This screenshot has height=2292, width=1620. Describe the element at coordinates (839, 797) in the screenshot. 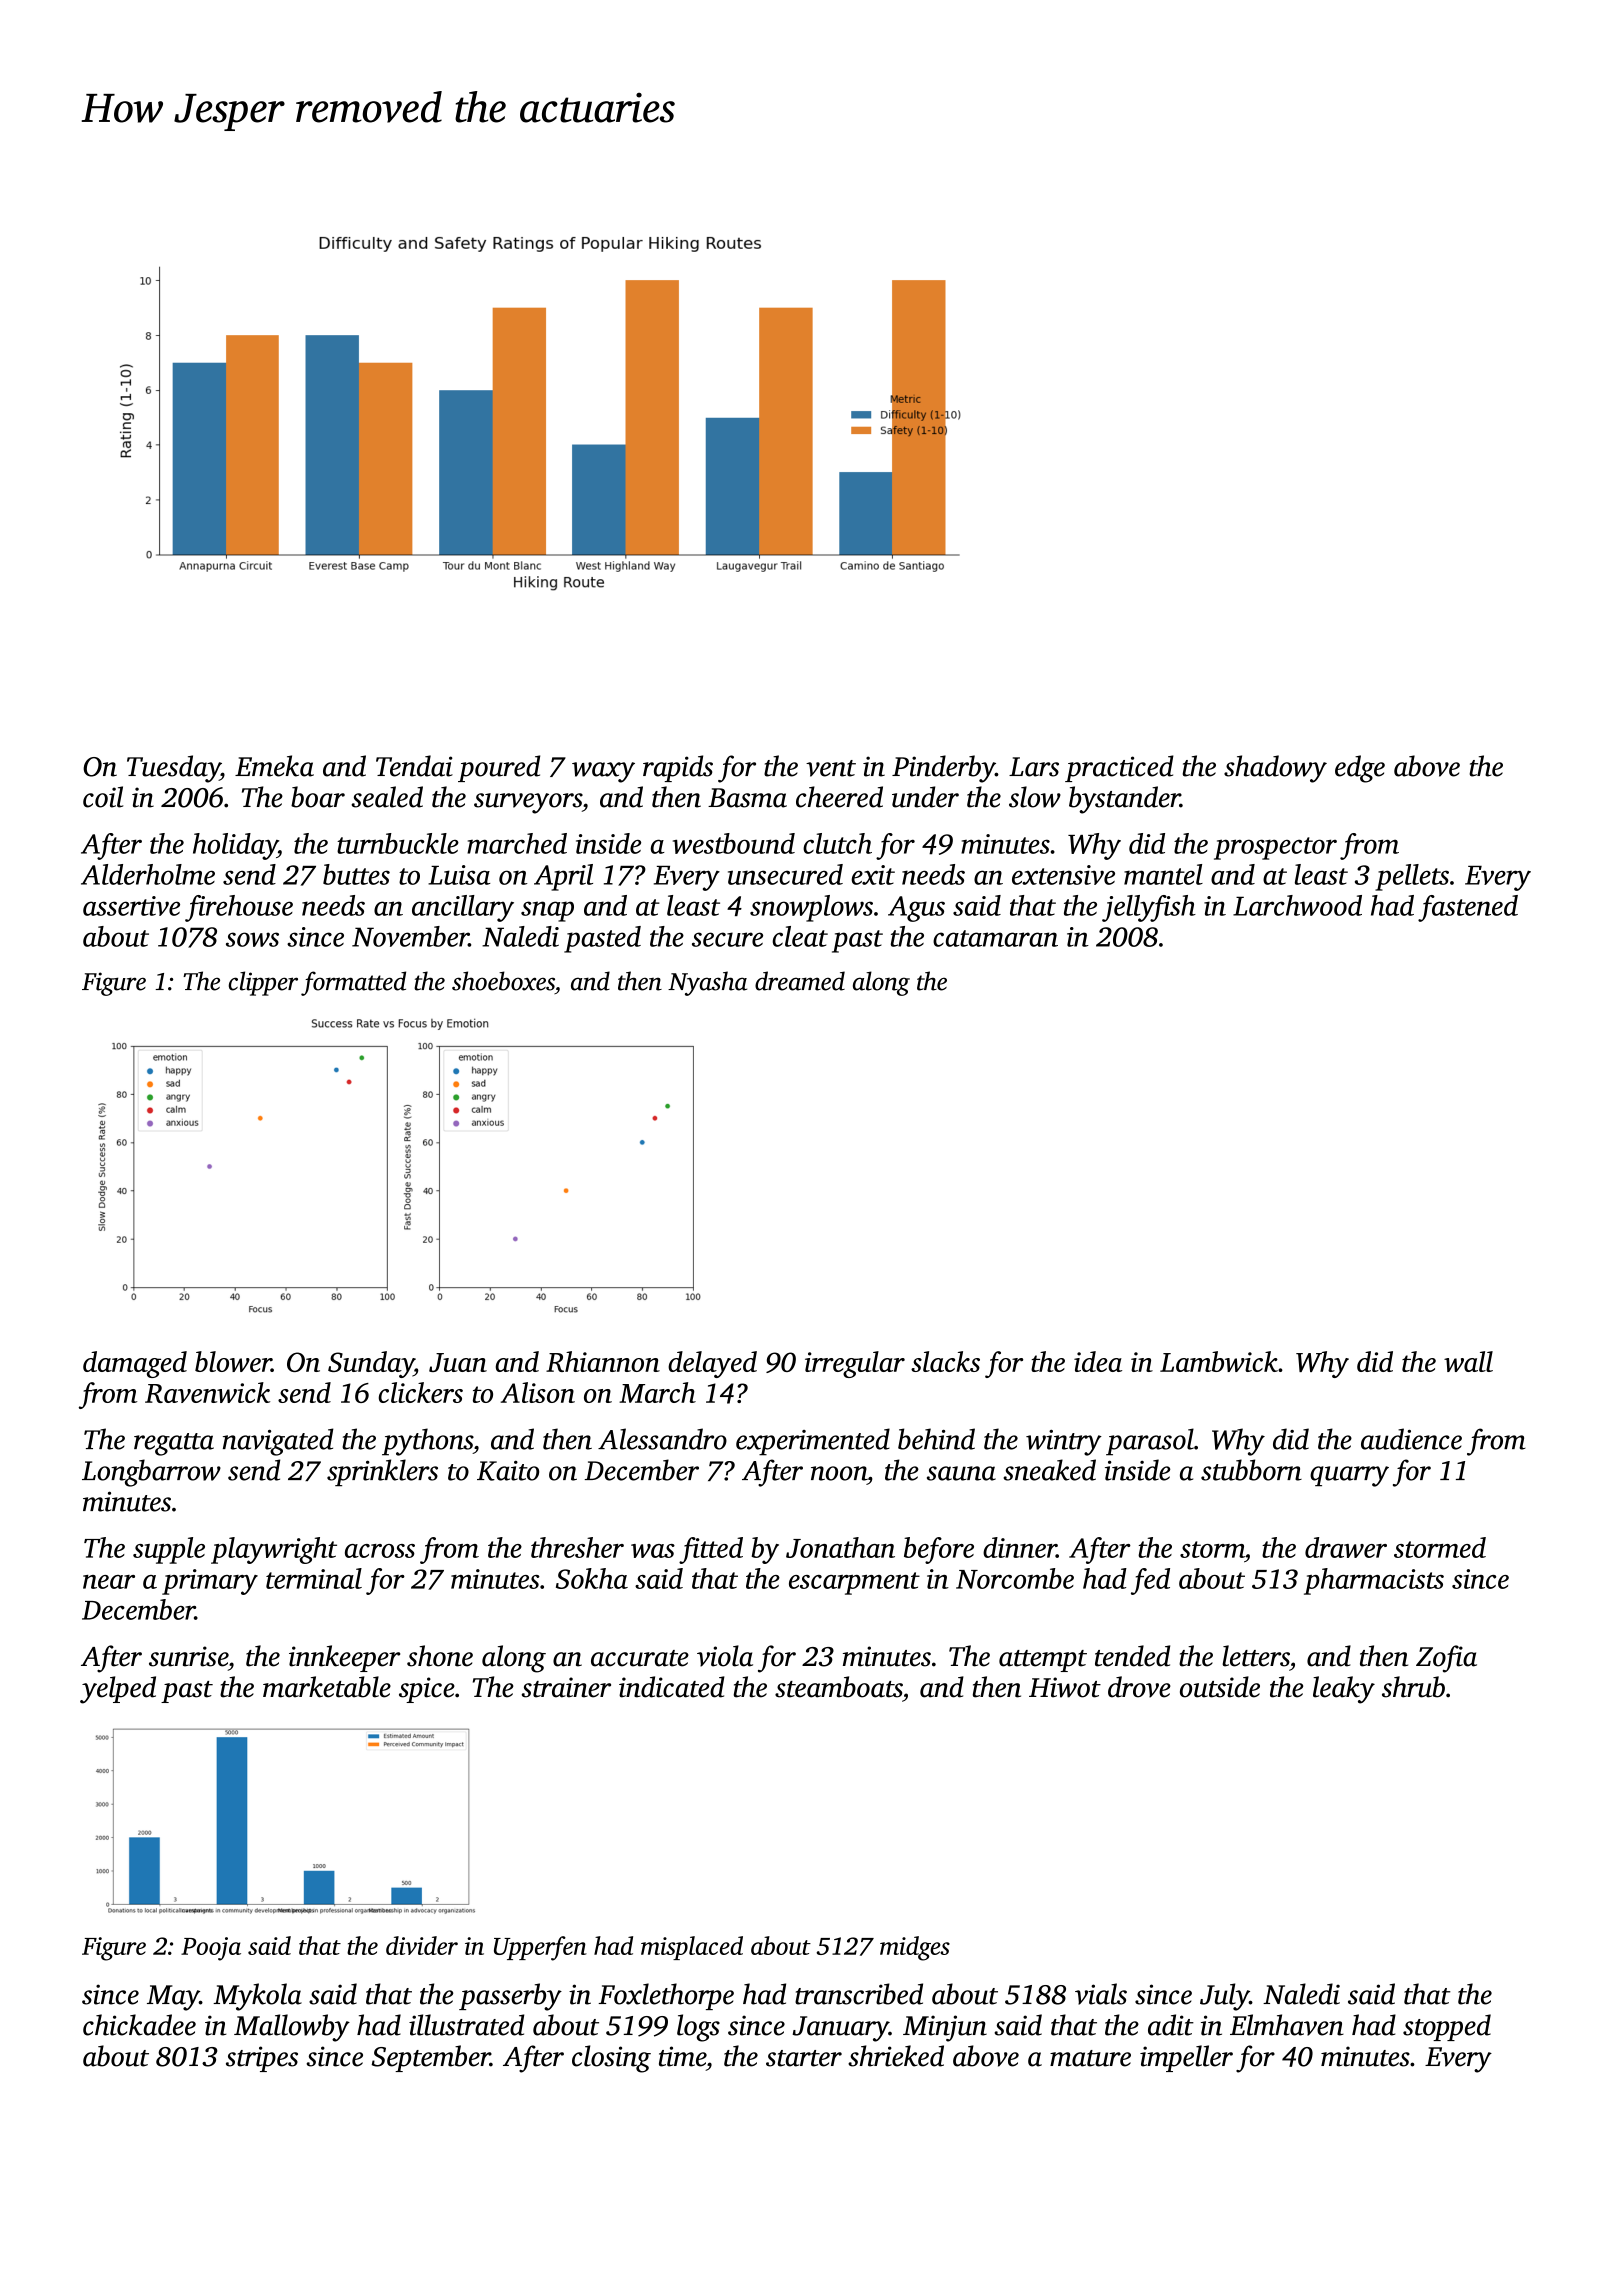

I see `cheered` at that location.
